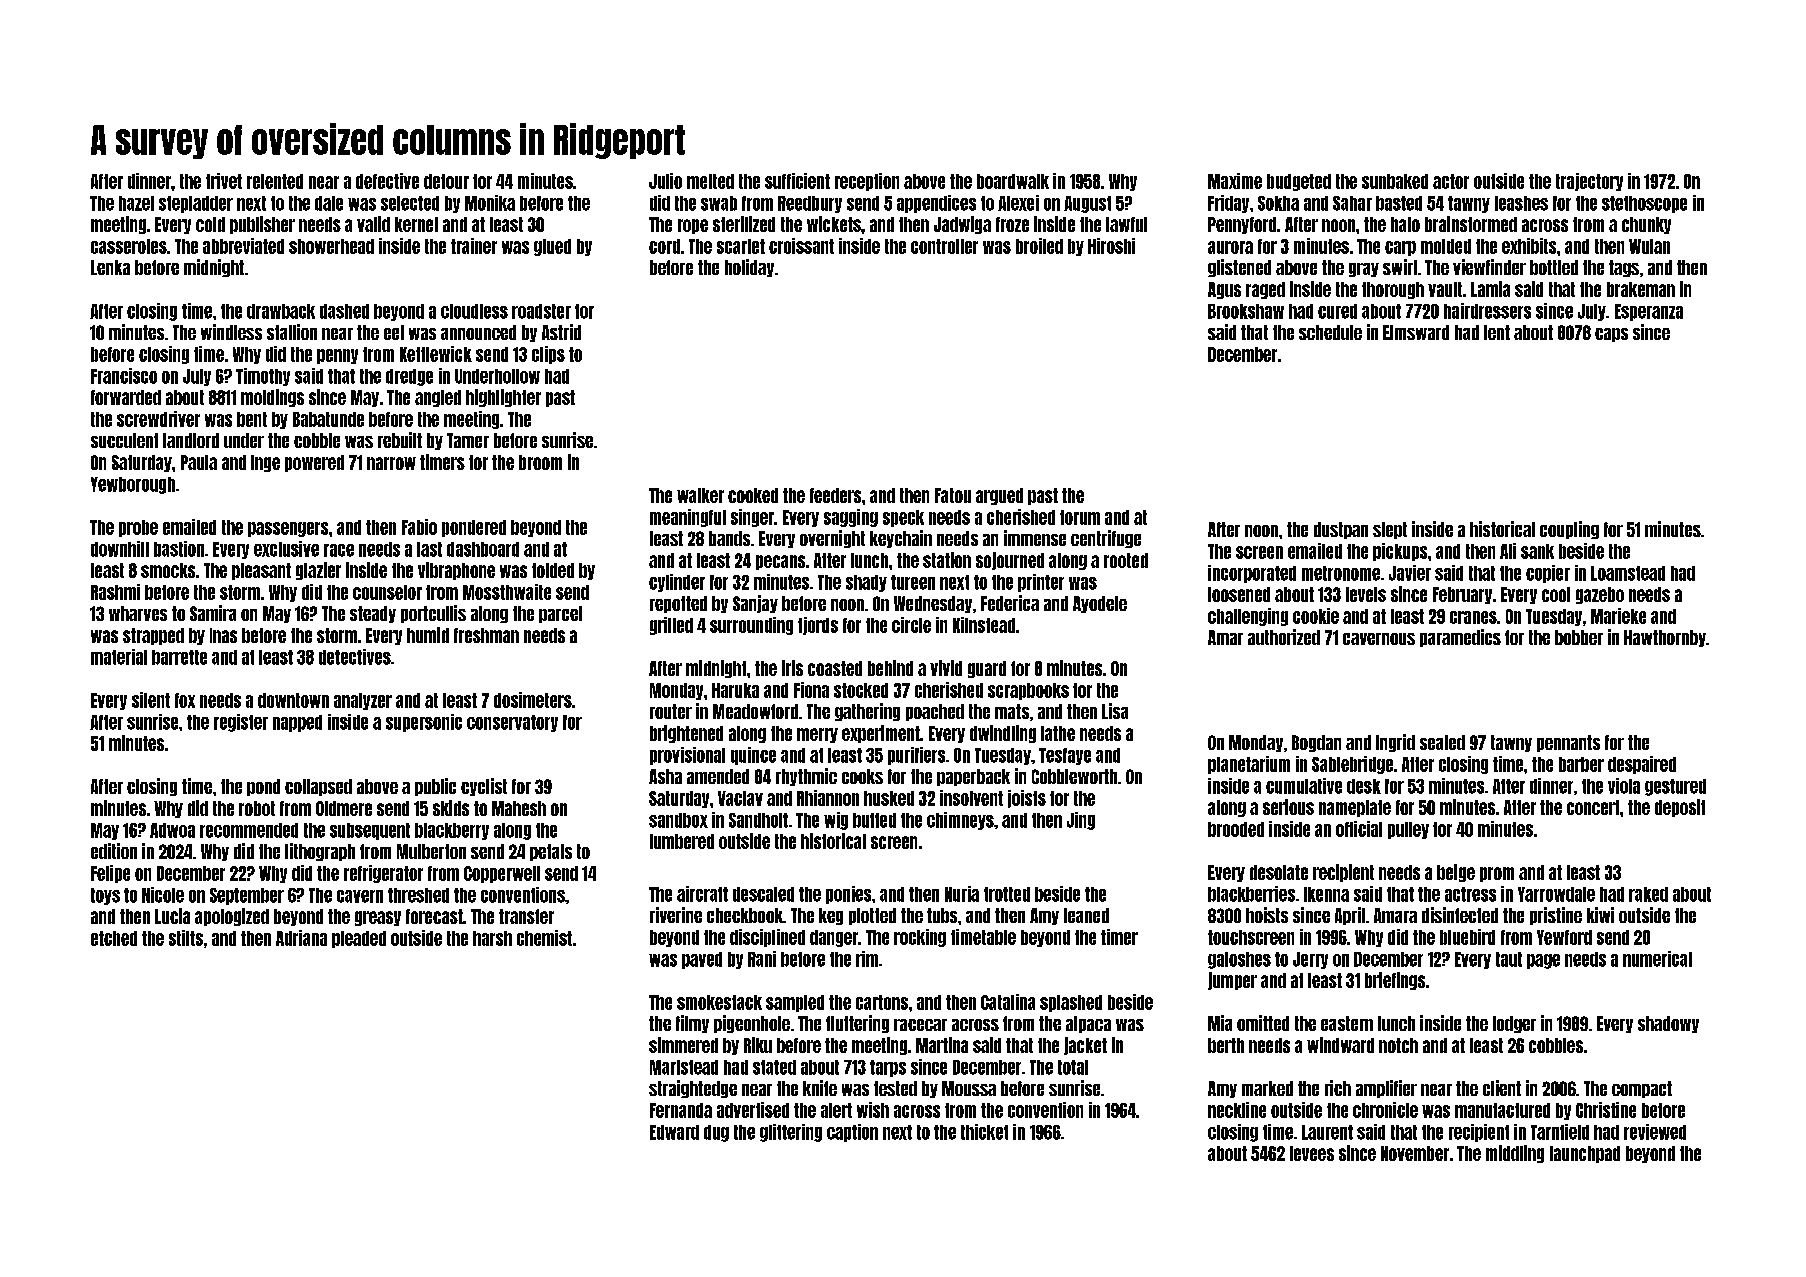 This screenshot has height=1277, width=1806. What do you see at coordinates (387, 181) in the screenshot?
I see `defective` at bounding box center [387, 181].
